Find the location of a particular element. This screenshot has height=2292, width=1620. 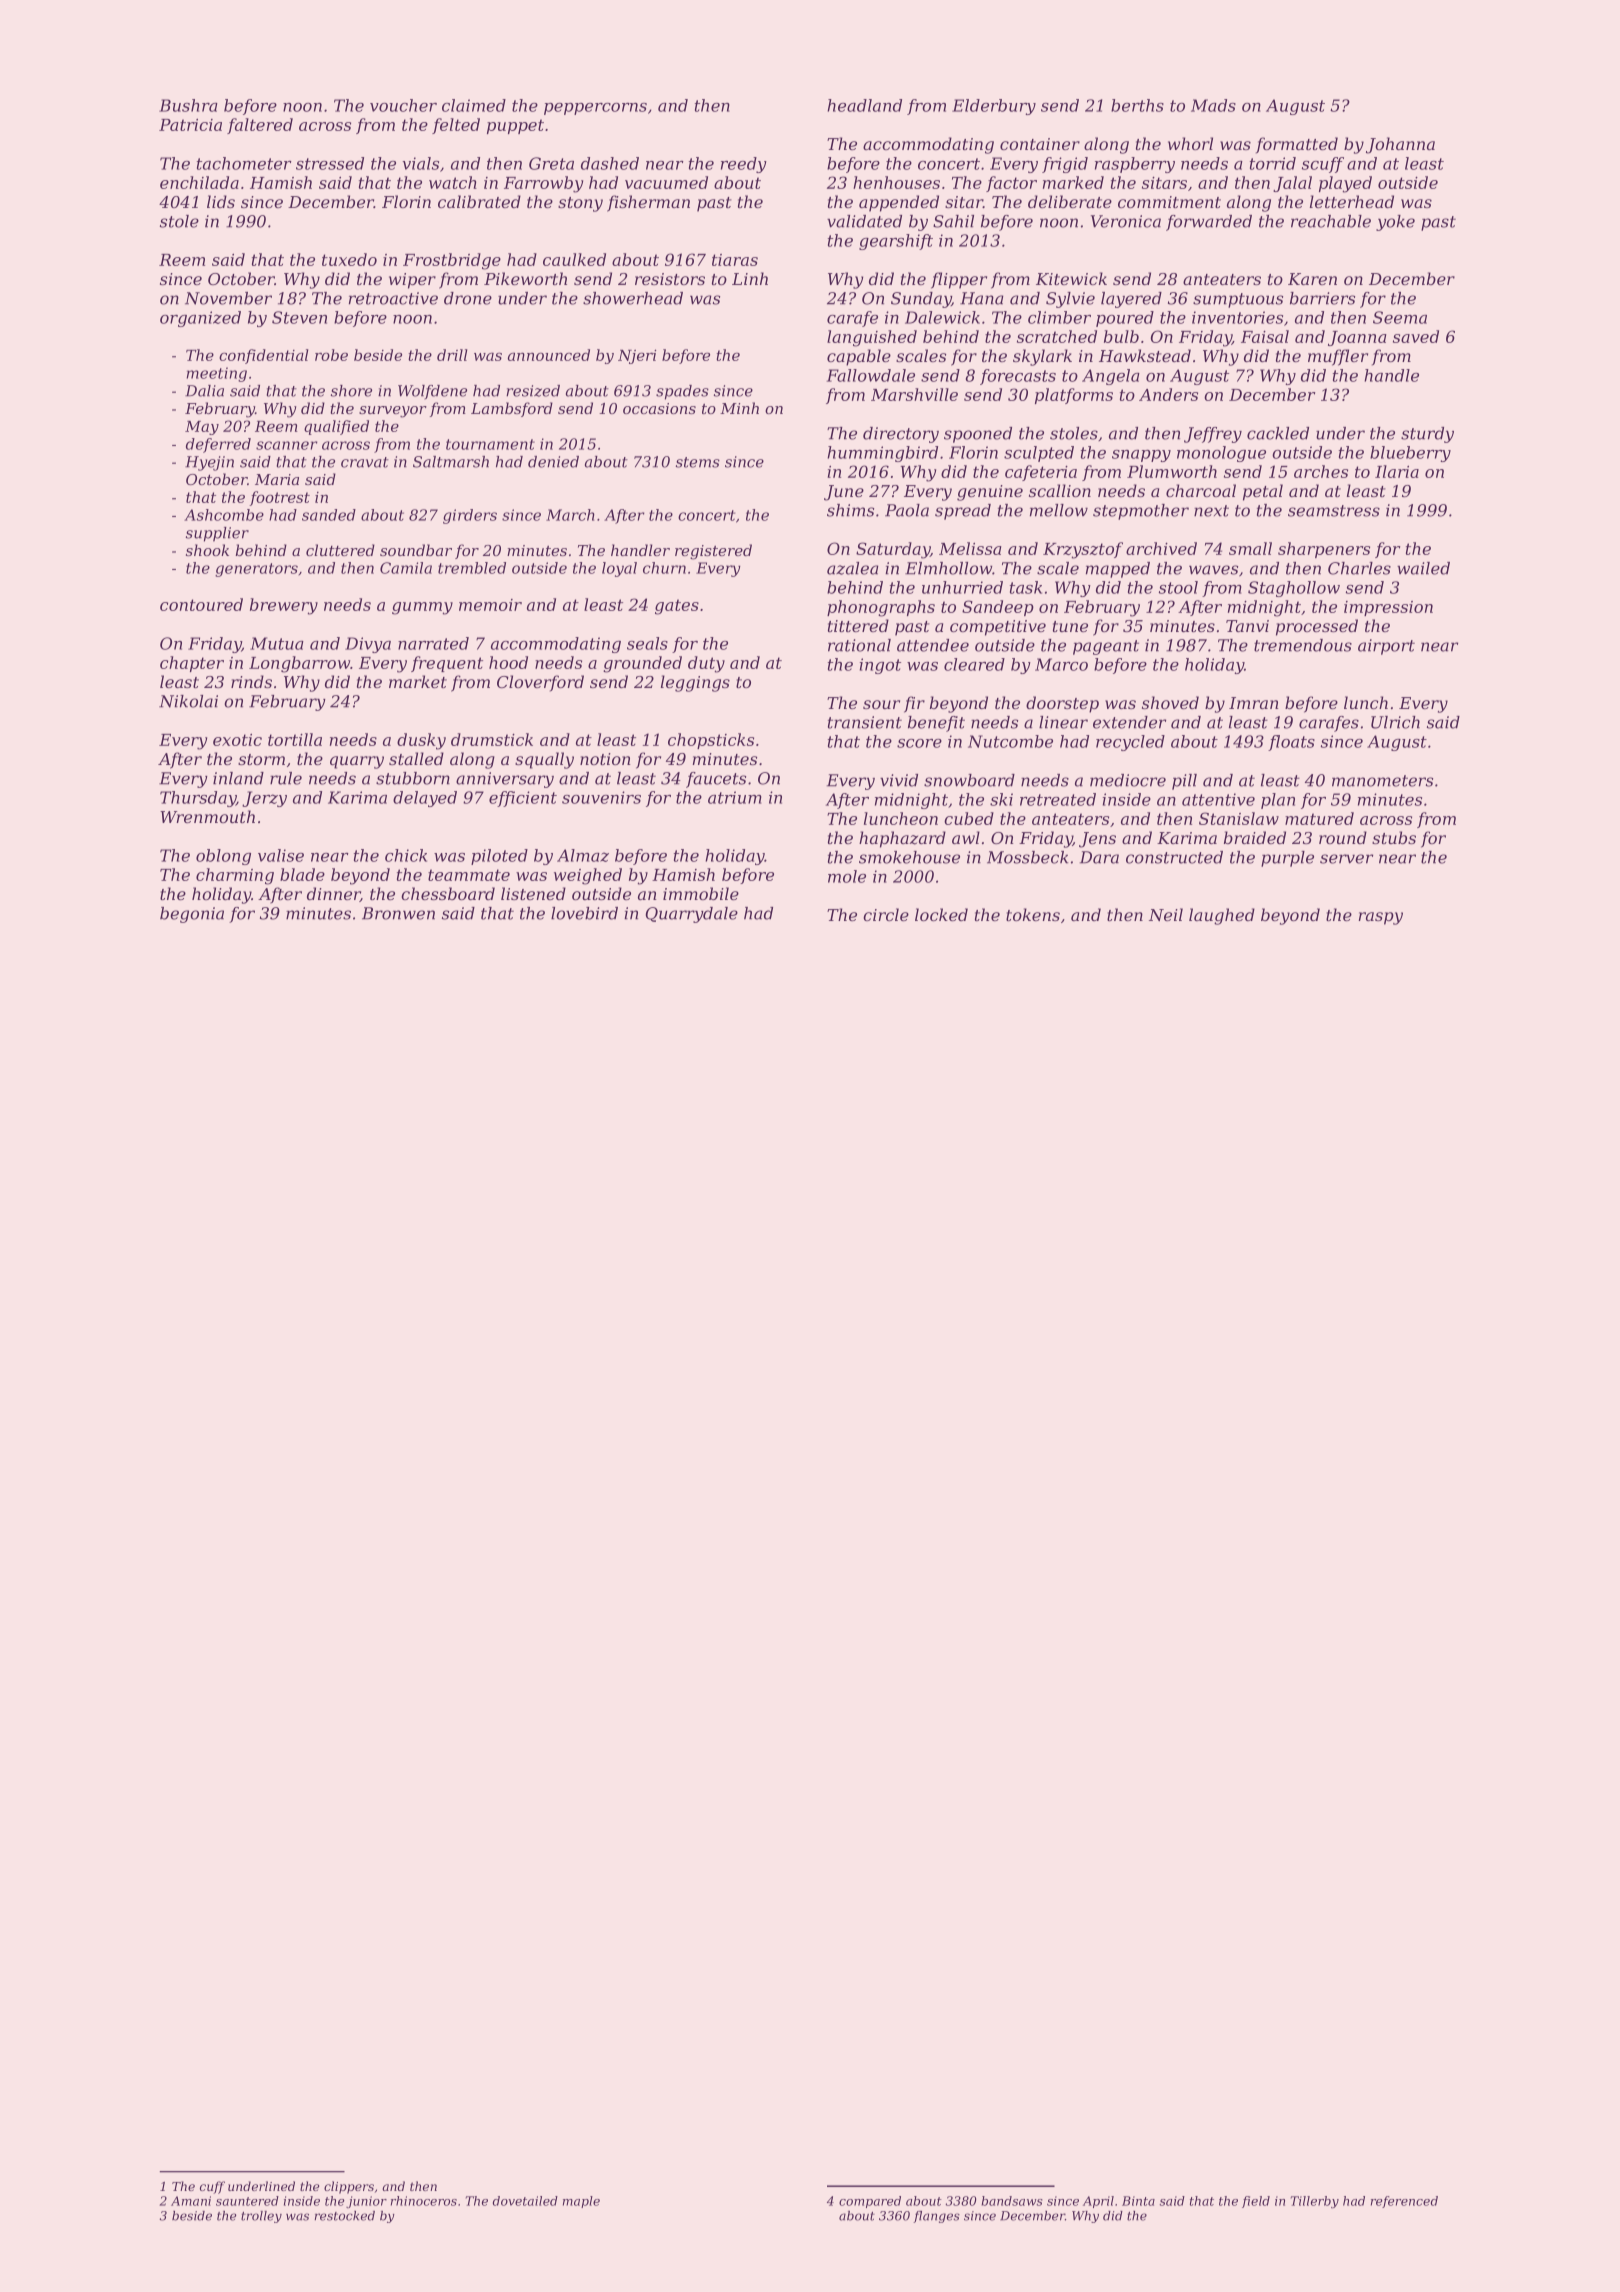

immobile is located at coordinates (701, 893).
